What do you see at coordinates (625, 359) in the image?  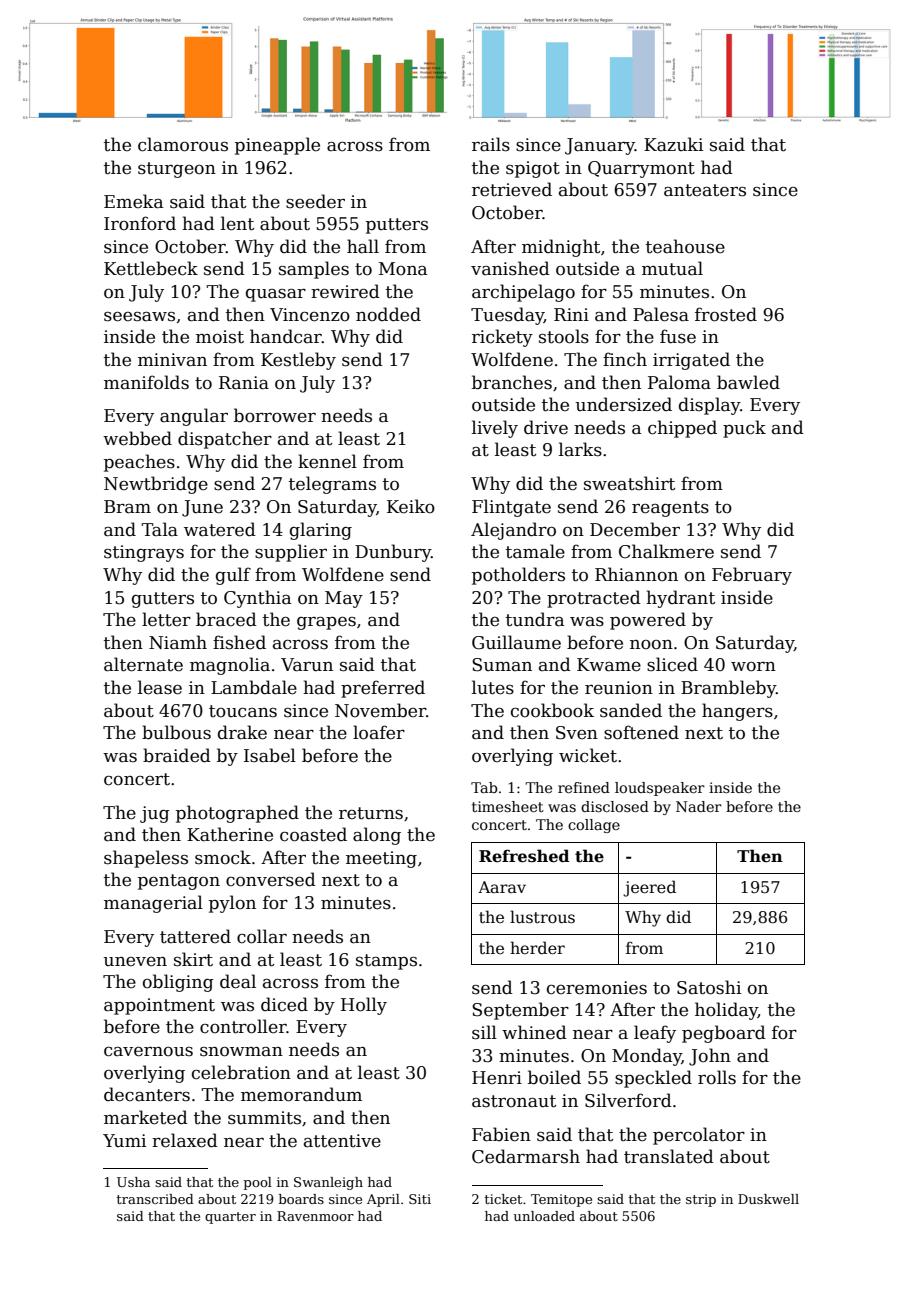 I see `finch` at bounding box center [625, 359].
